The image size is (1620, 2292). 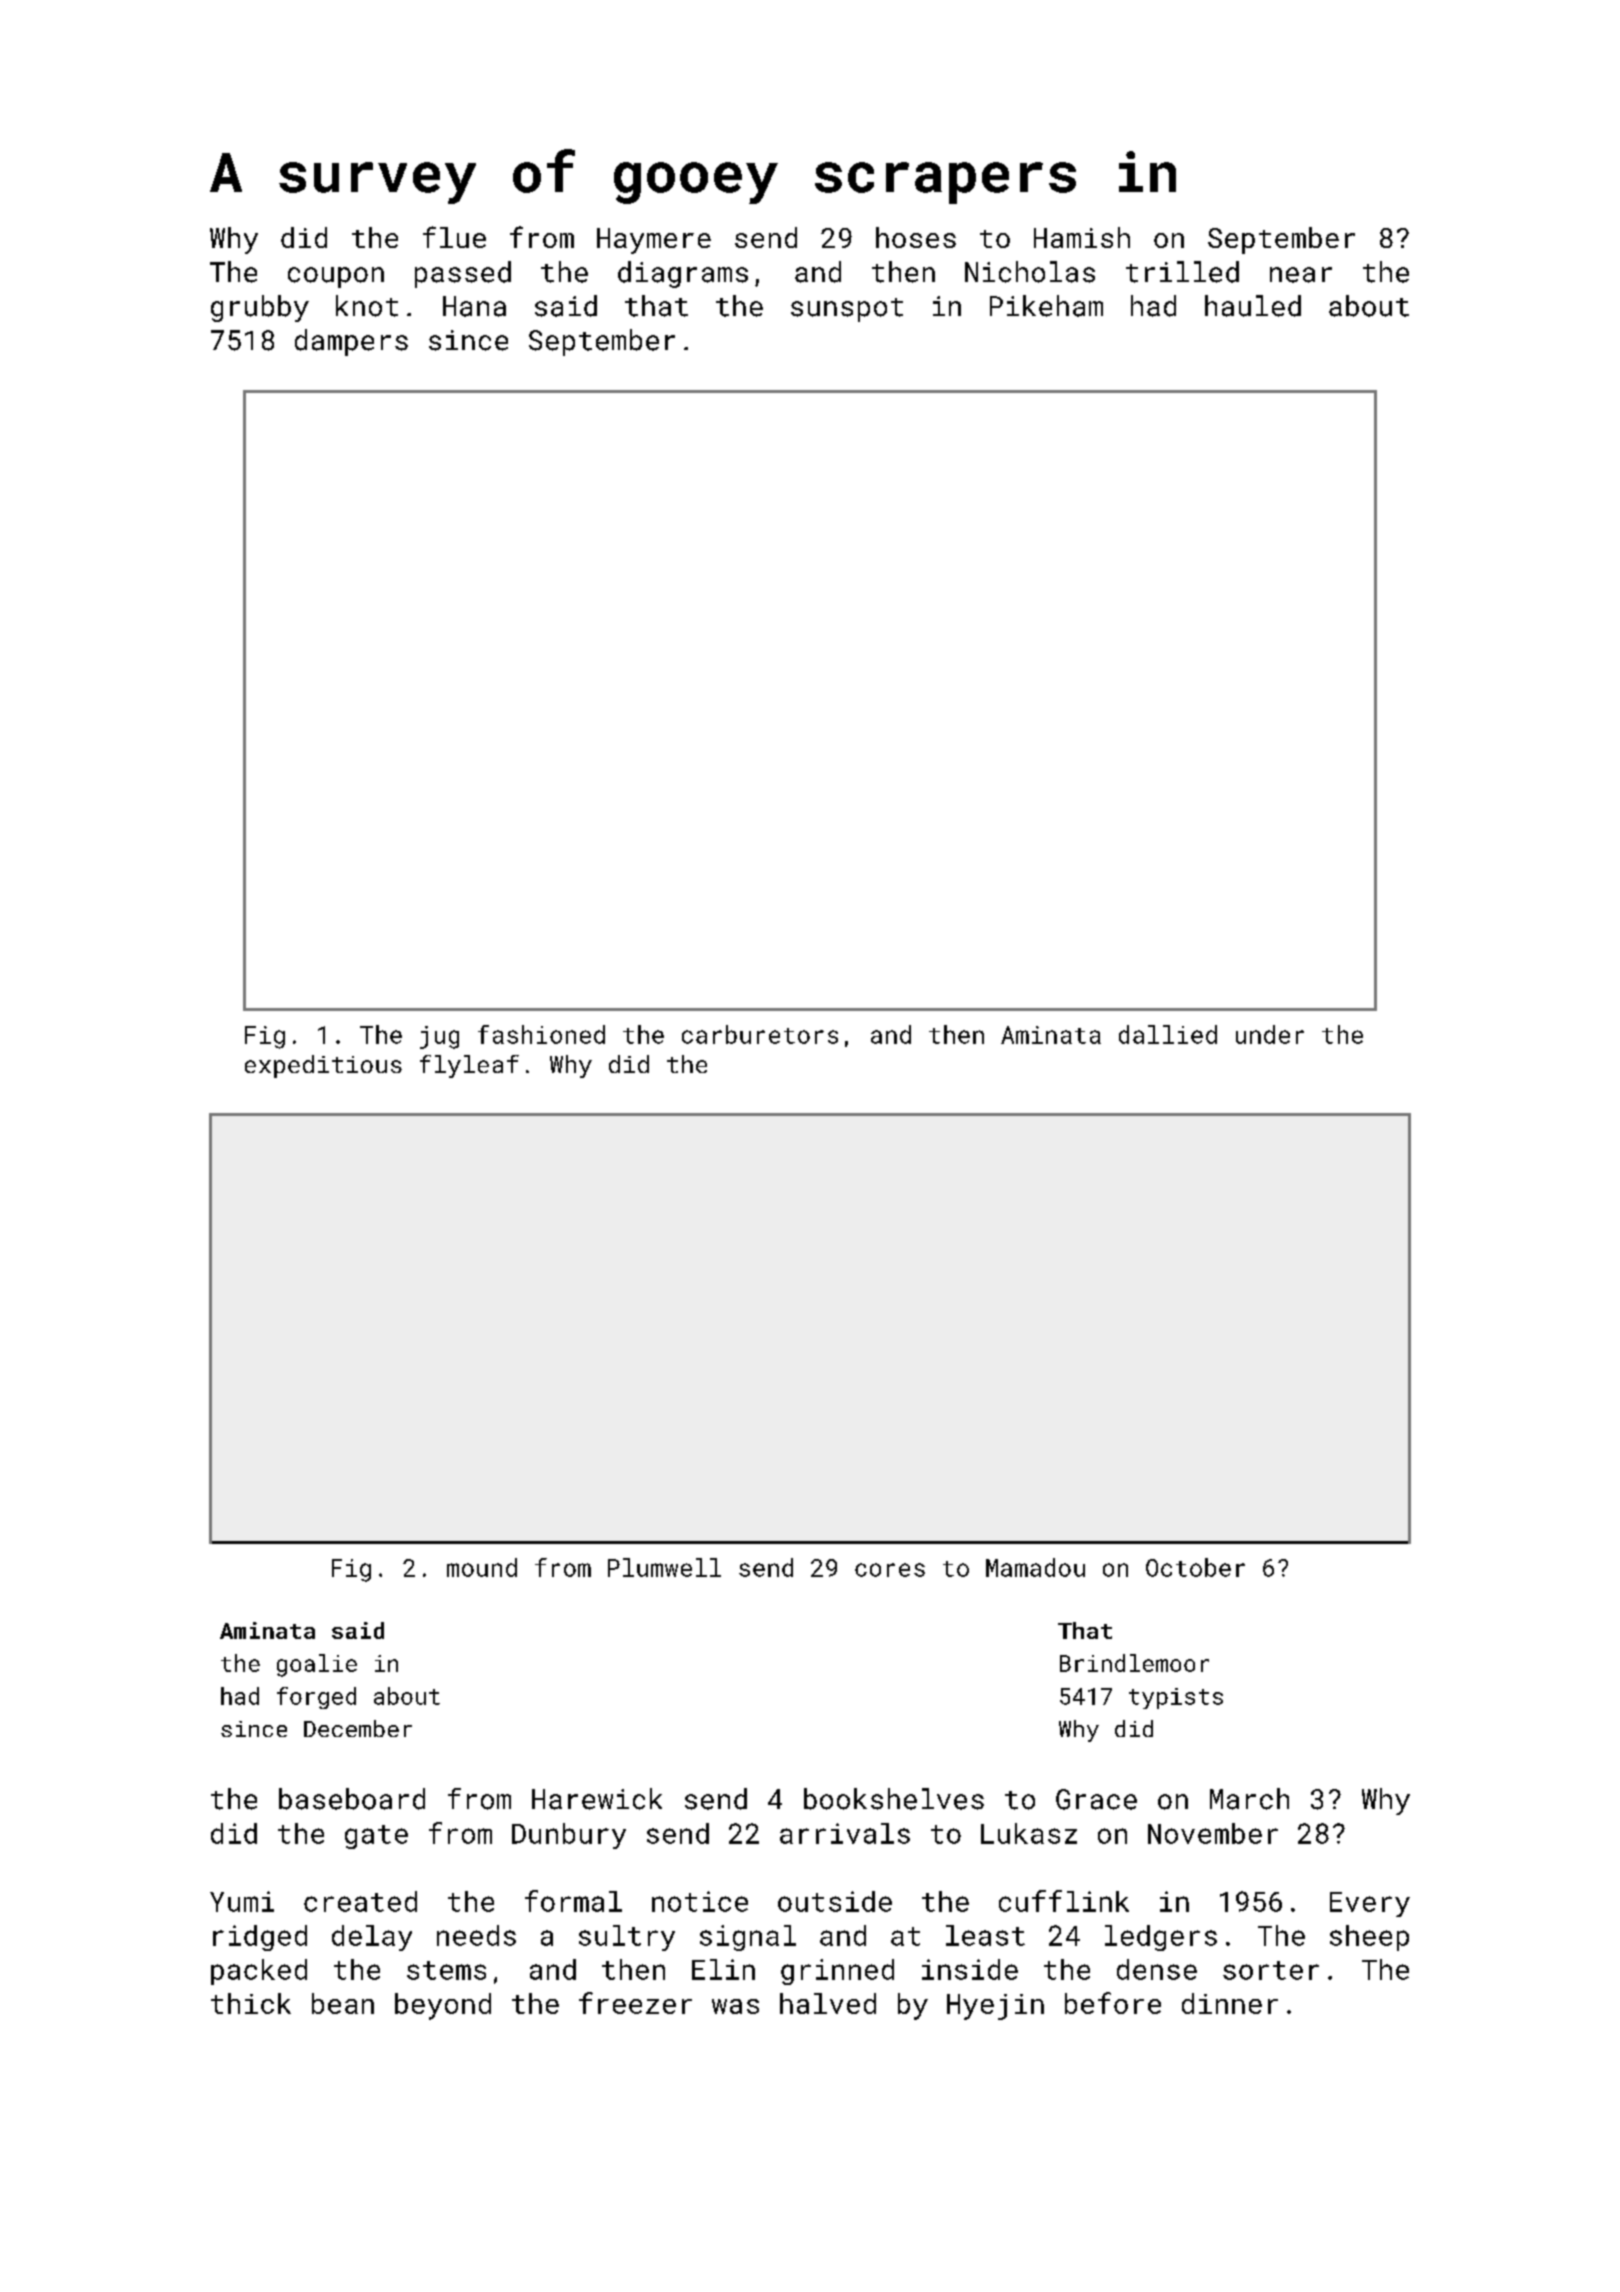 What do you see at coordinates (1168, 1034) in the image?
I see `dallied` at bounding box center [1168, 1034].
